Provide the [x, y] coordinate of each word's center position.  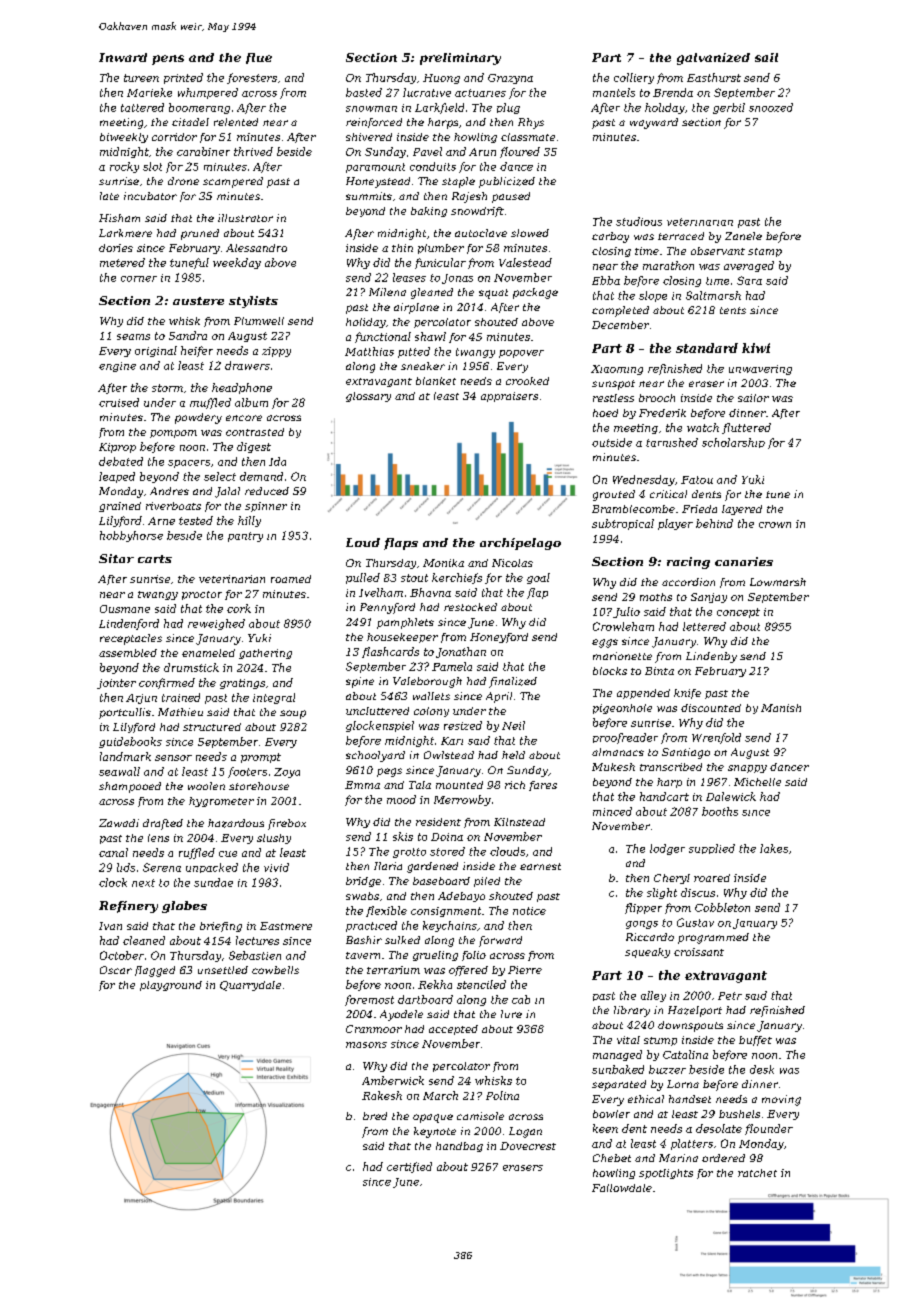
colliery [634, 78]
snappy [747, 769]
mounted [459, 785]
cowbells [275, 970]
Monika [443, 563]
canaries [744, 561]
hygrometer [221, 802]
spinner [266, 507]
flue [259, 58]
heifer [197, 351]
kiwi [756, 348]
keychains [450, 926]
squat [493, 294]
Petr [730, 996]
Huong [441, 79]
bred [375, 1116]
